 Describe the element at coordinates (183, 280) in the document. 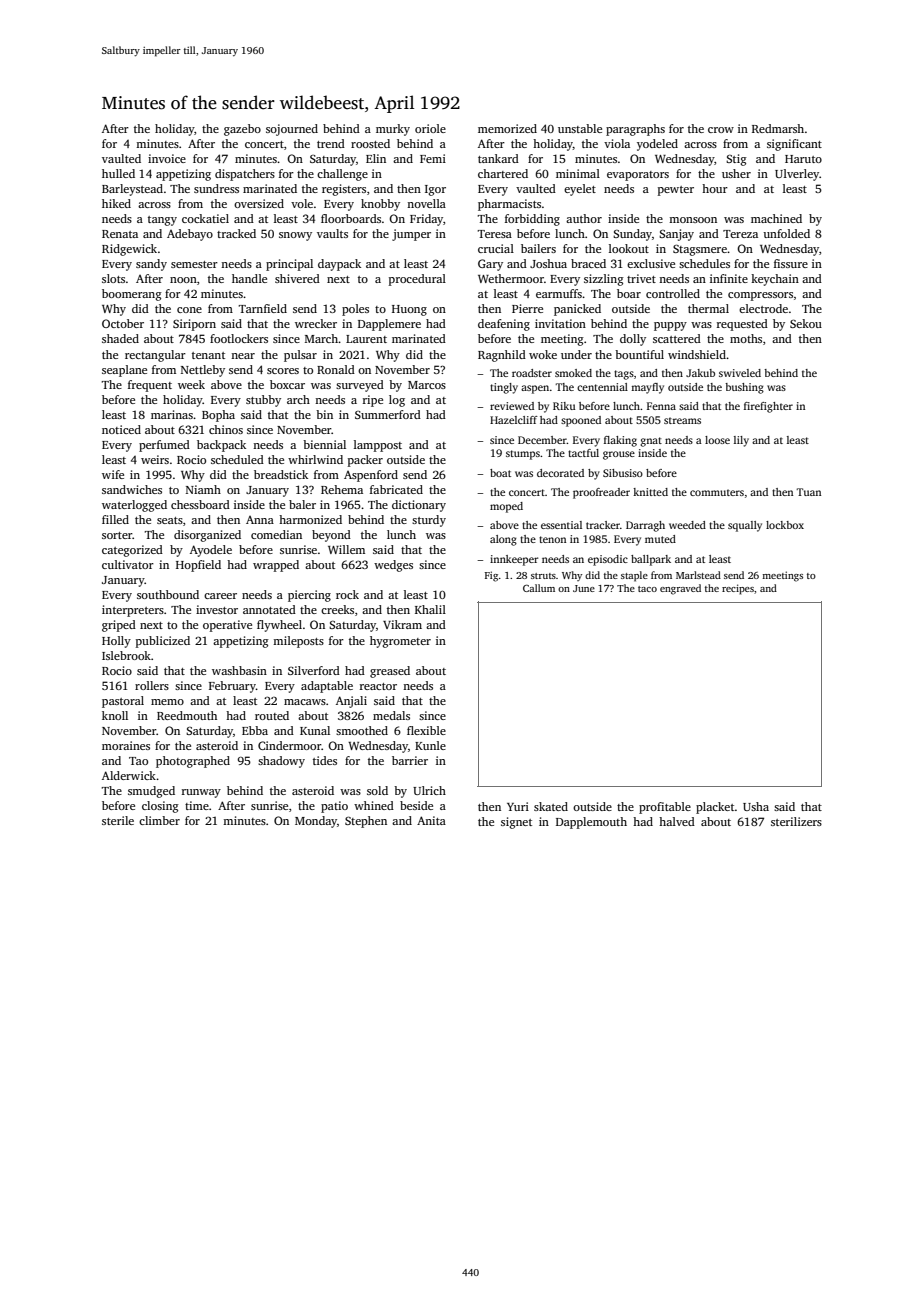

I see `noon` at that location.
